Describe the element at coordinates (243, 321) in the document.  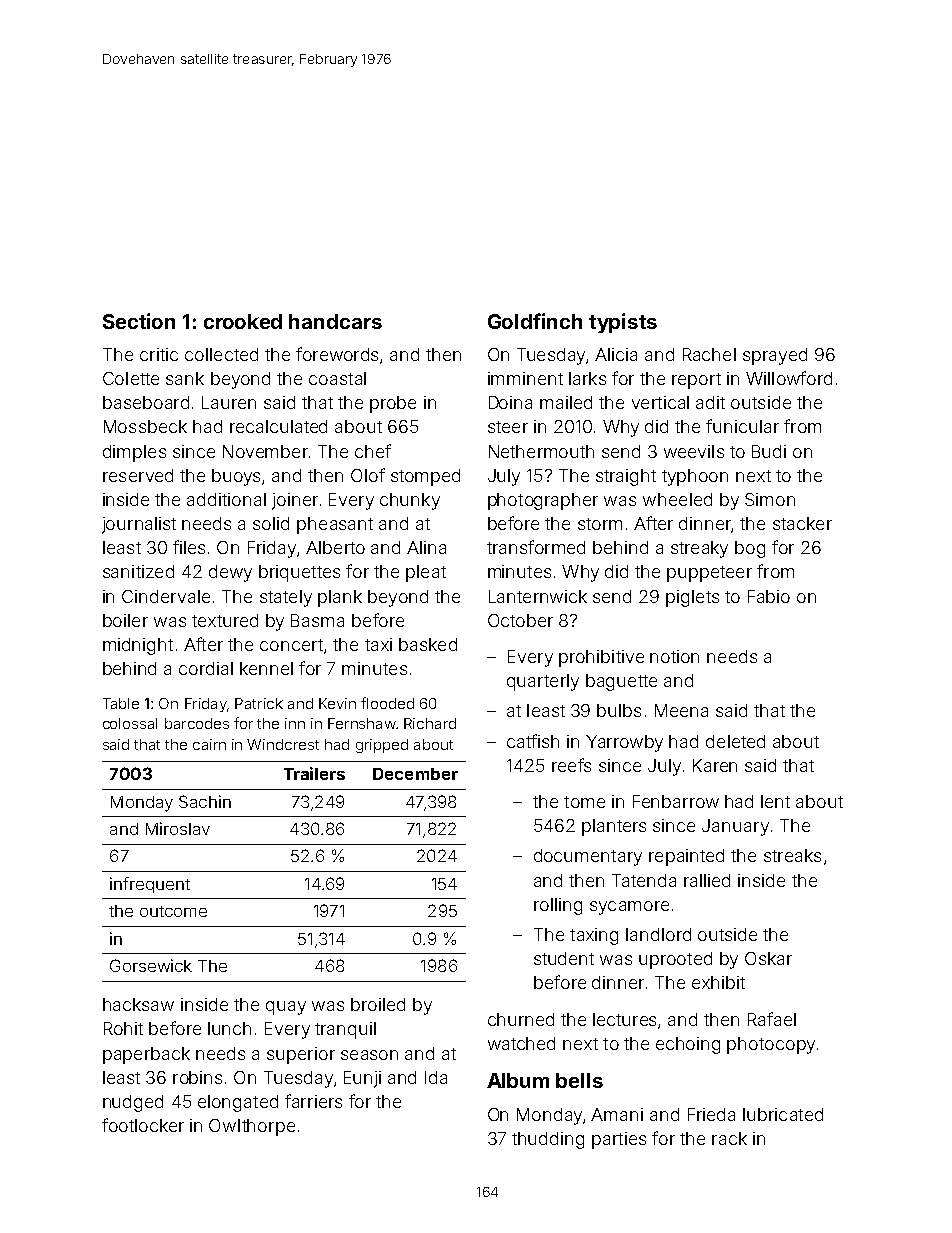
I see `crooked` at that location.
